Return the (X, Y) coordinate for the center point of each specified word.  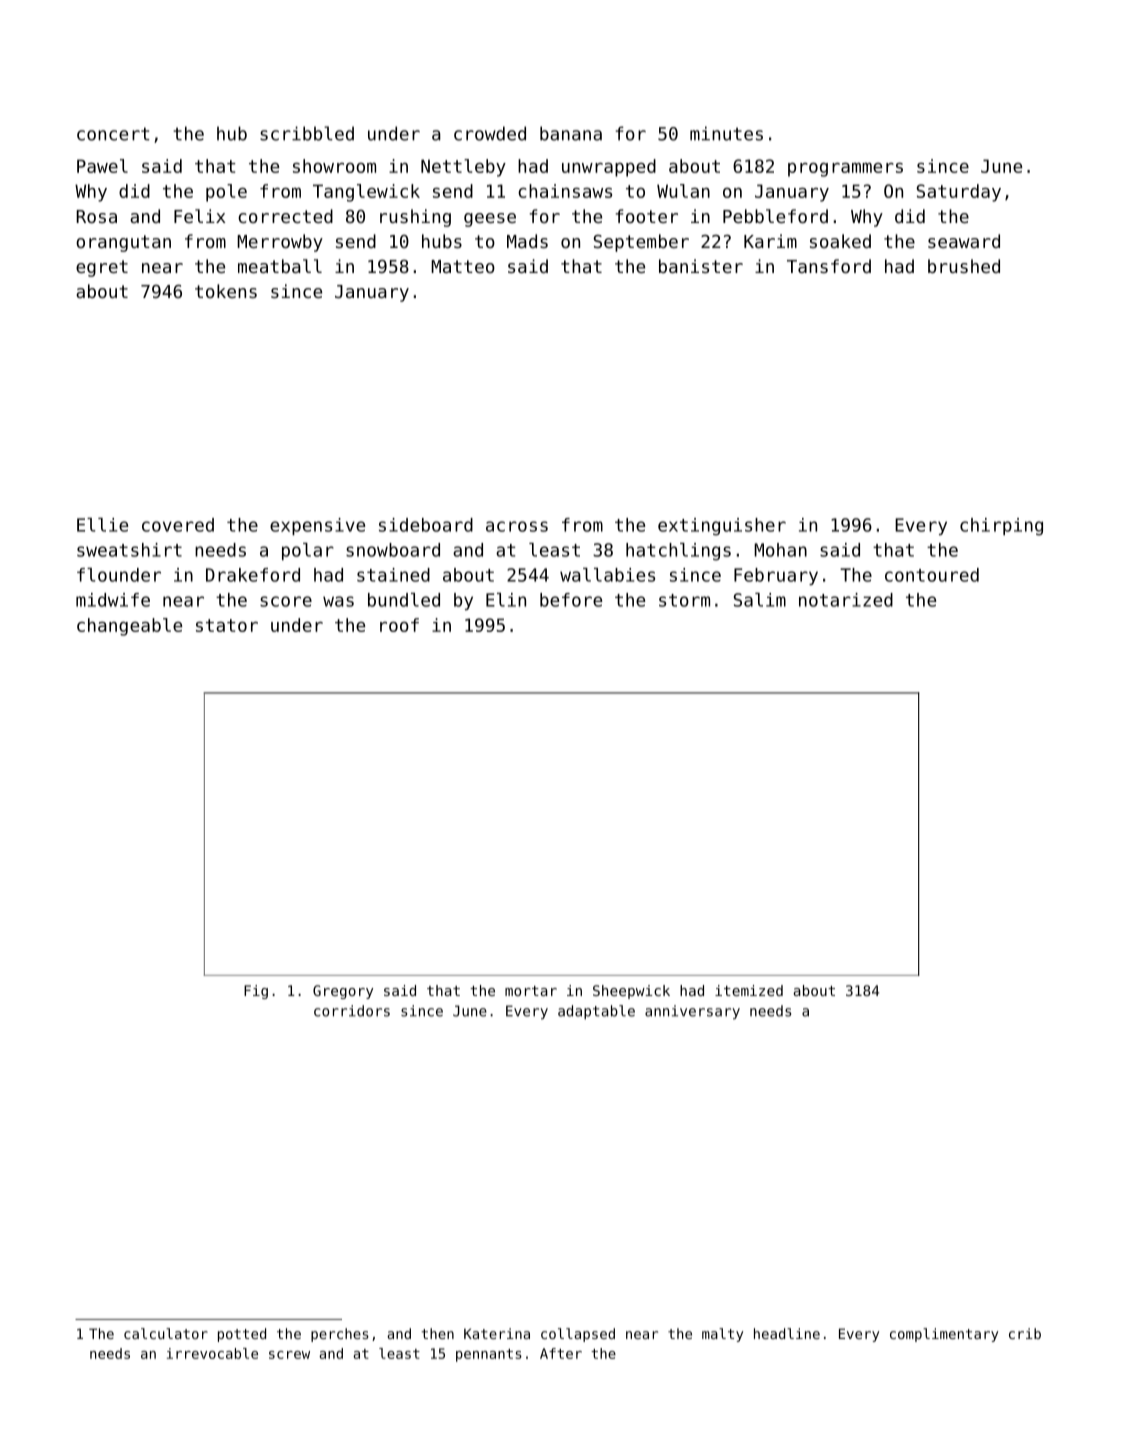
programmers (845, 170)
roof (399, 625)
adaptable (596, 1012)
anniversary (692, 1012)
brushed (964, 266)
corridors (352, 1011)
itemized (749, 990)
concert (113, 134)
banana (571, 133)
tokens (226, 291)
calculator (166, 1333)
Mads (527, 241)
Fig (256, 992)
